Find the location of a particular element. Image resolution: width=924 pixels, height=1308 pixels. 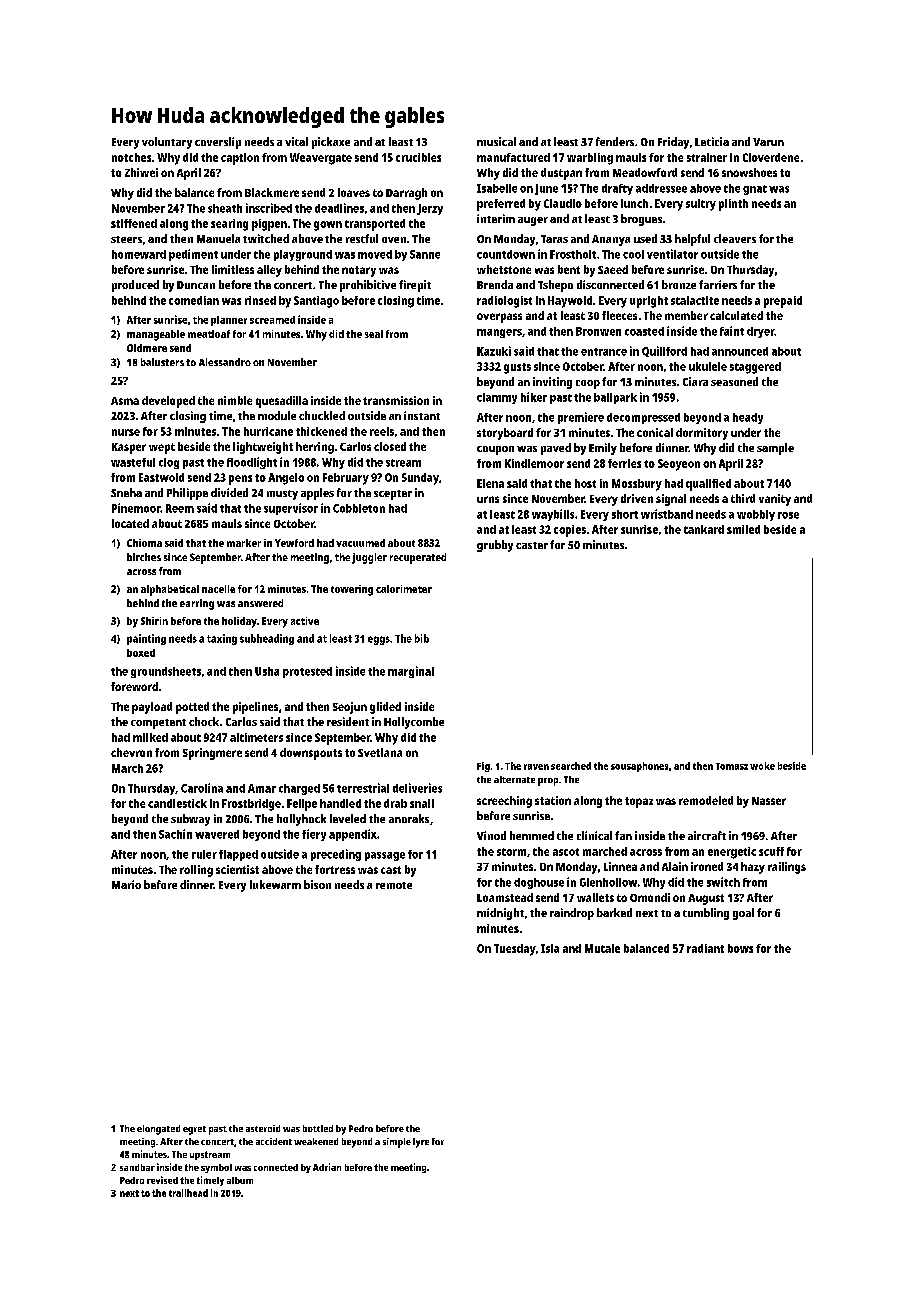

coop is located at coordinates (588, 384).
